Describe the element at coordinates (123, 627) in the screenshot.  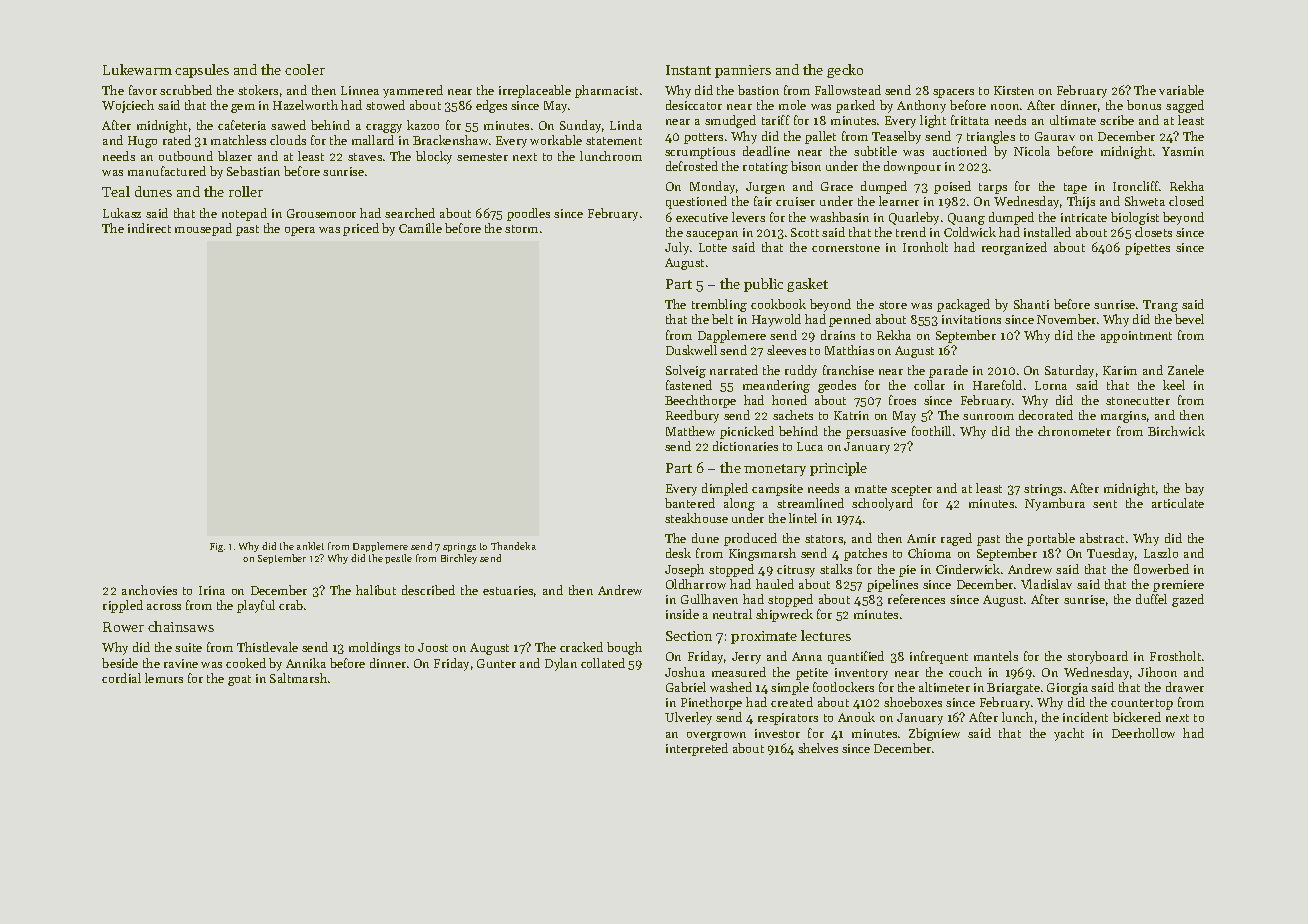
I see `Rower` at that location.
